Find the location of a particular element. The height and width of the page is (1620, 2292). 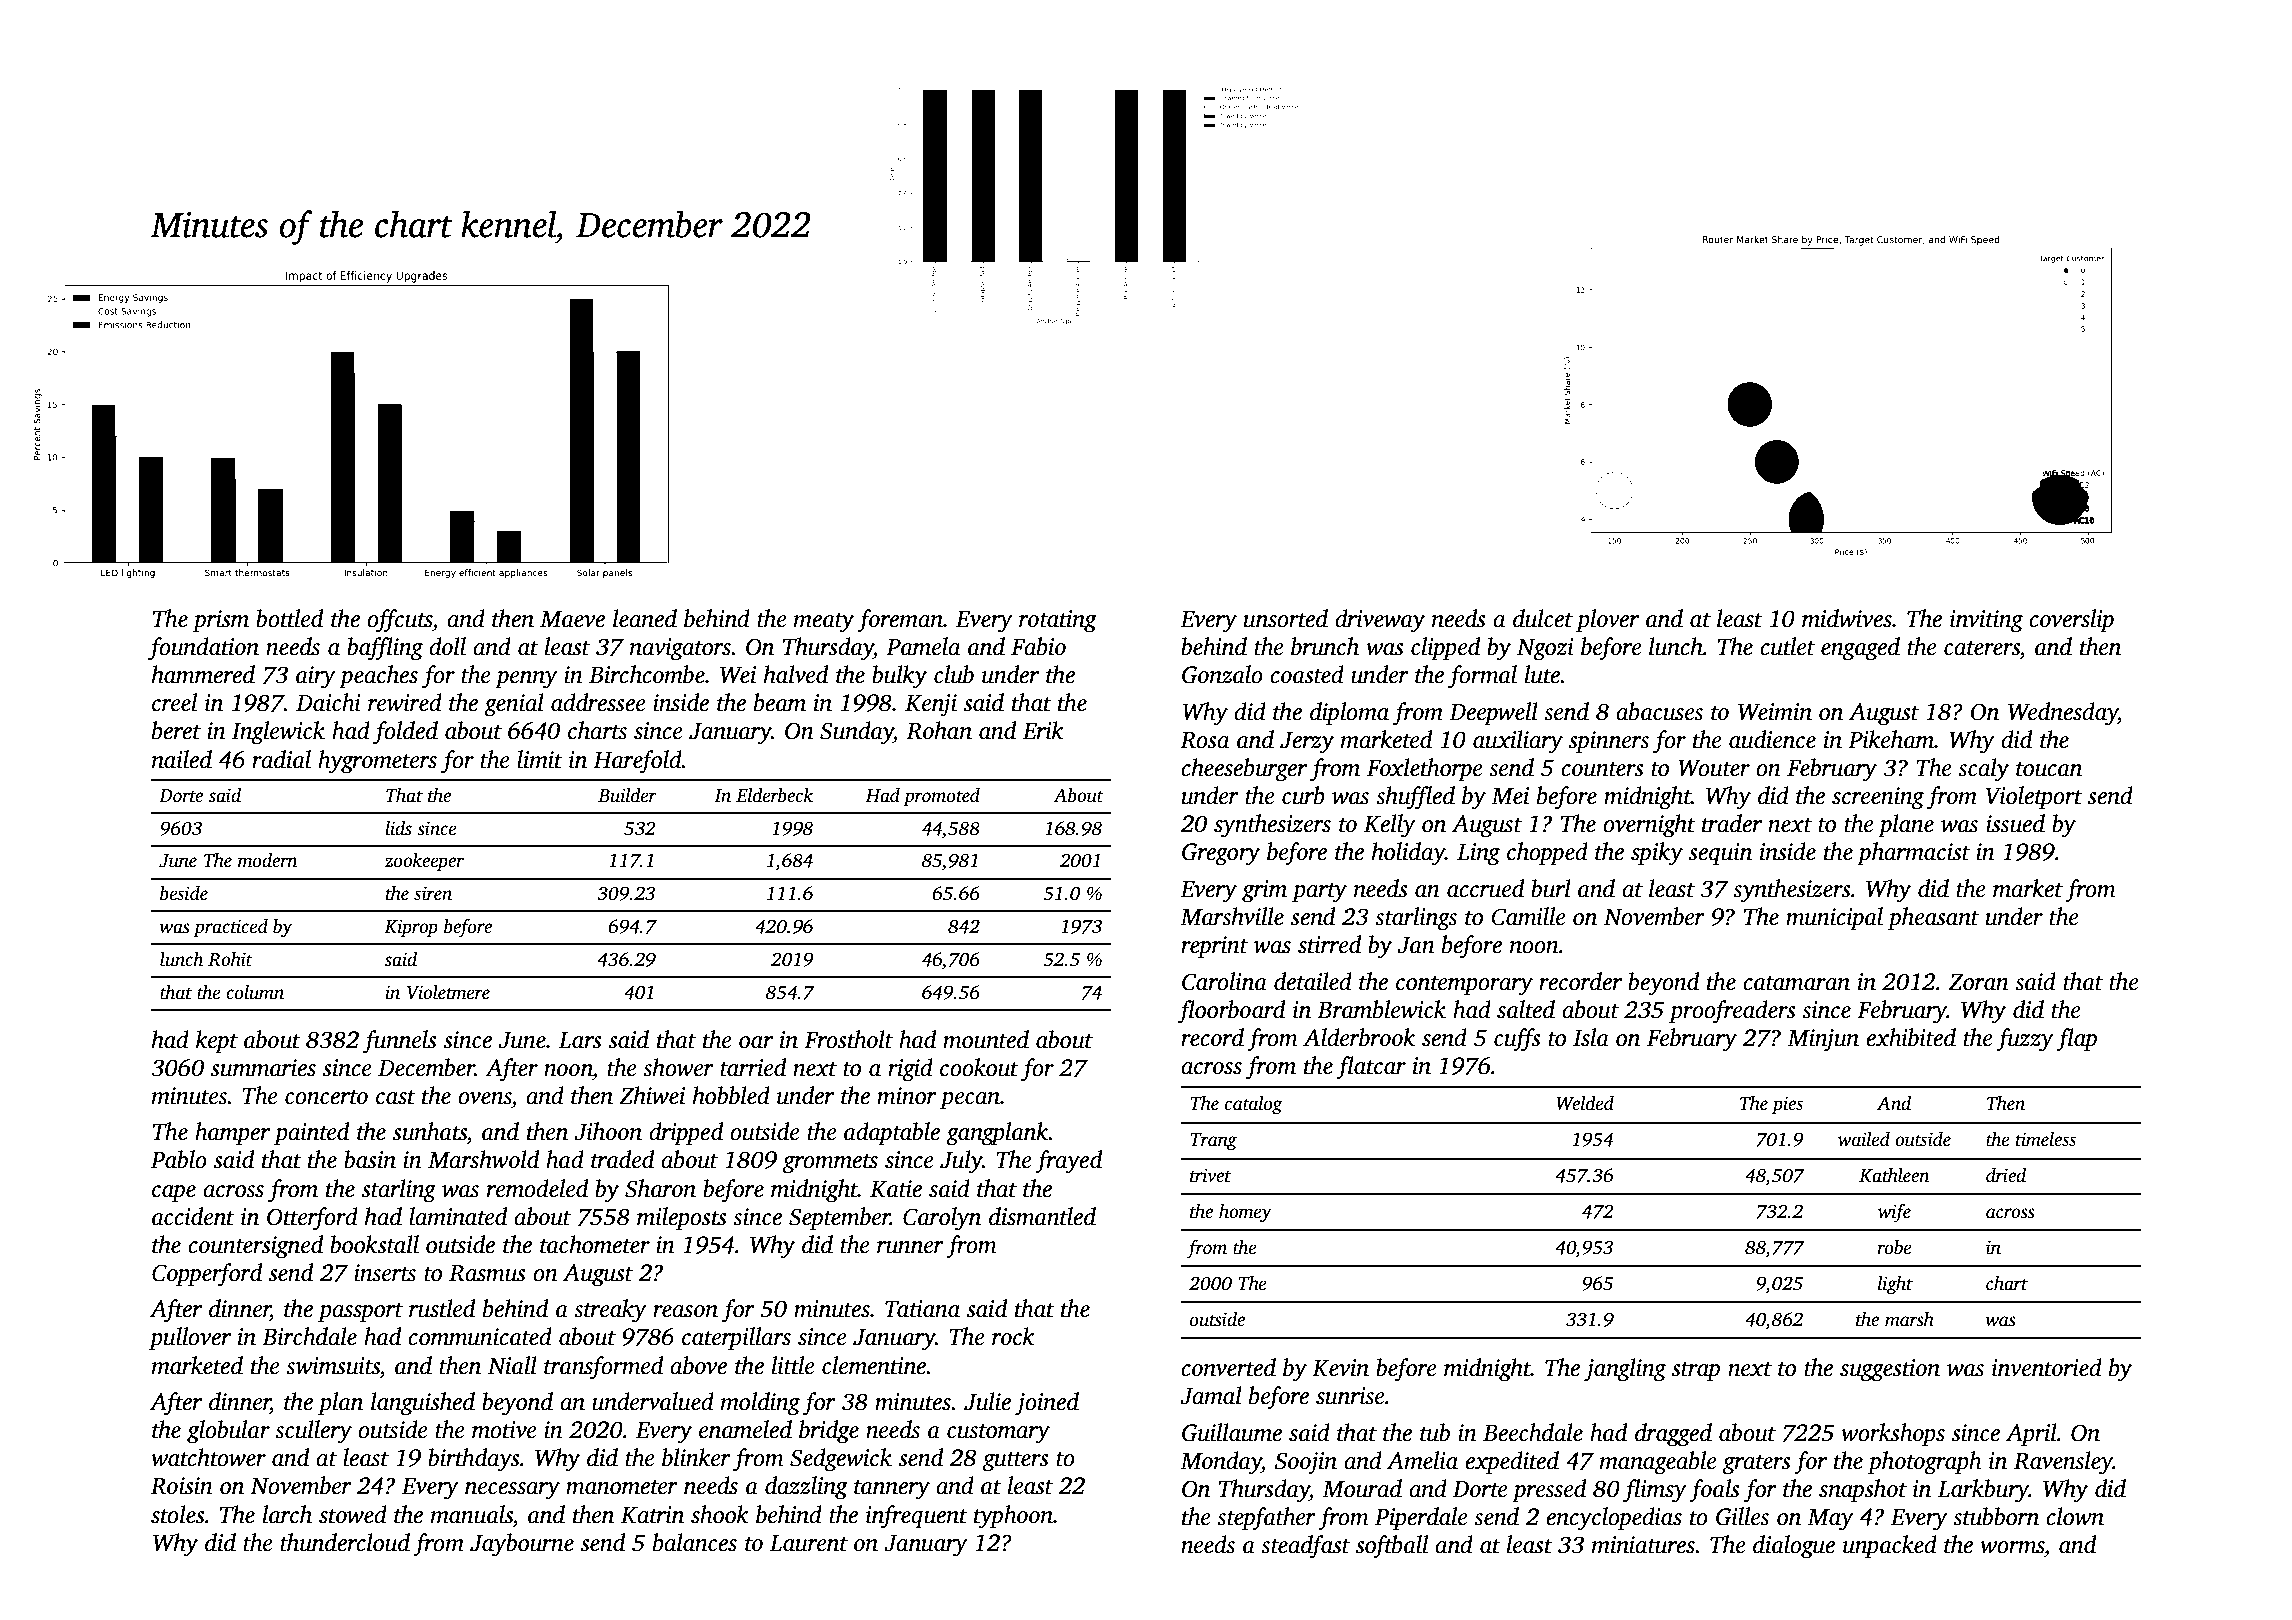

lids is located at coordinates (398, 828).
